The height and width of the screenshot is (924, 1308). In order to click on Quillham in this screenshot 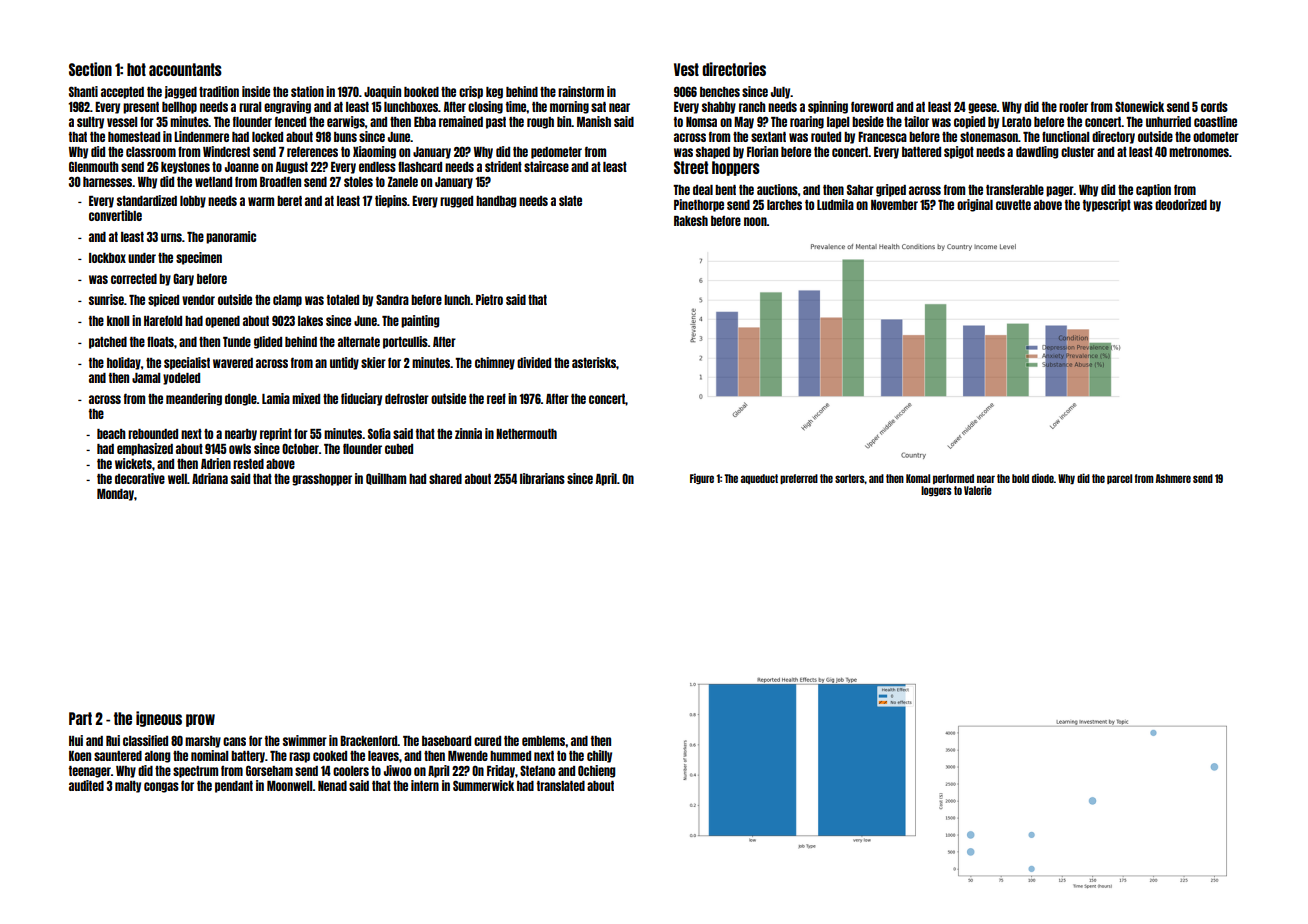, I will do `click(386, 479)`.
